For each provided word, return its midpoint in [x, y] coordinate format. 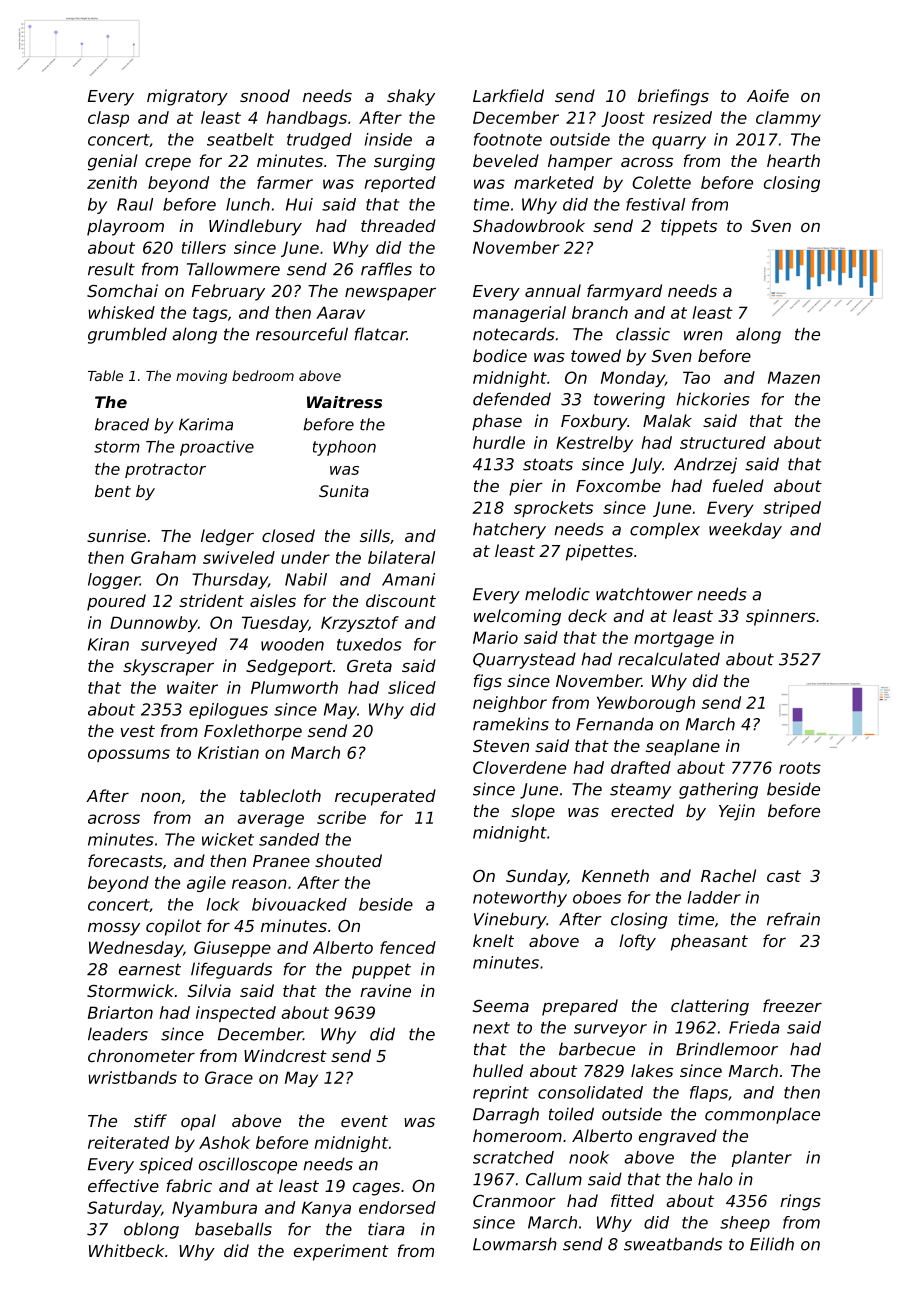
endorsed [397, 1207]
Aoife [768, 95]
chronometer [141, 1055]
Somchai [122, 290]
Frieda [754, 1027]
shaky [411, 97]
